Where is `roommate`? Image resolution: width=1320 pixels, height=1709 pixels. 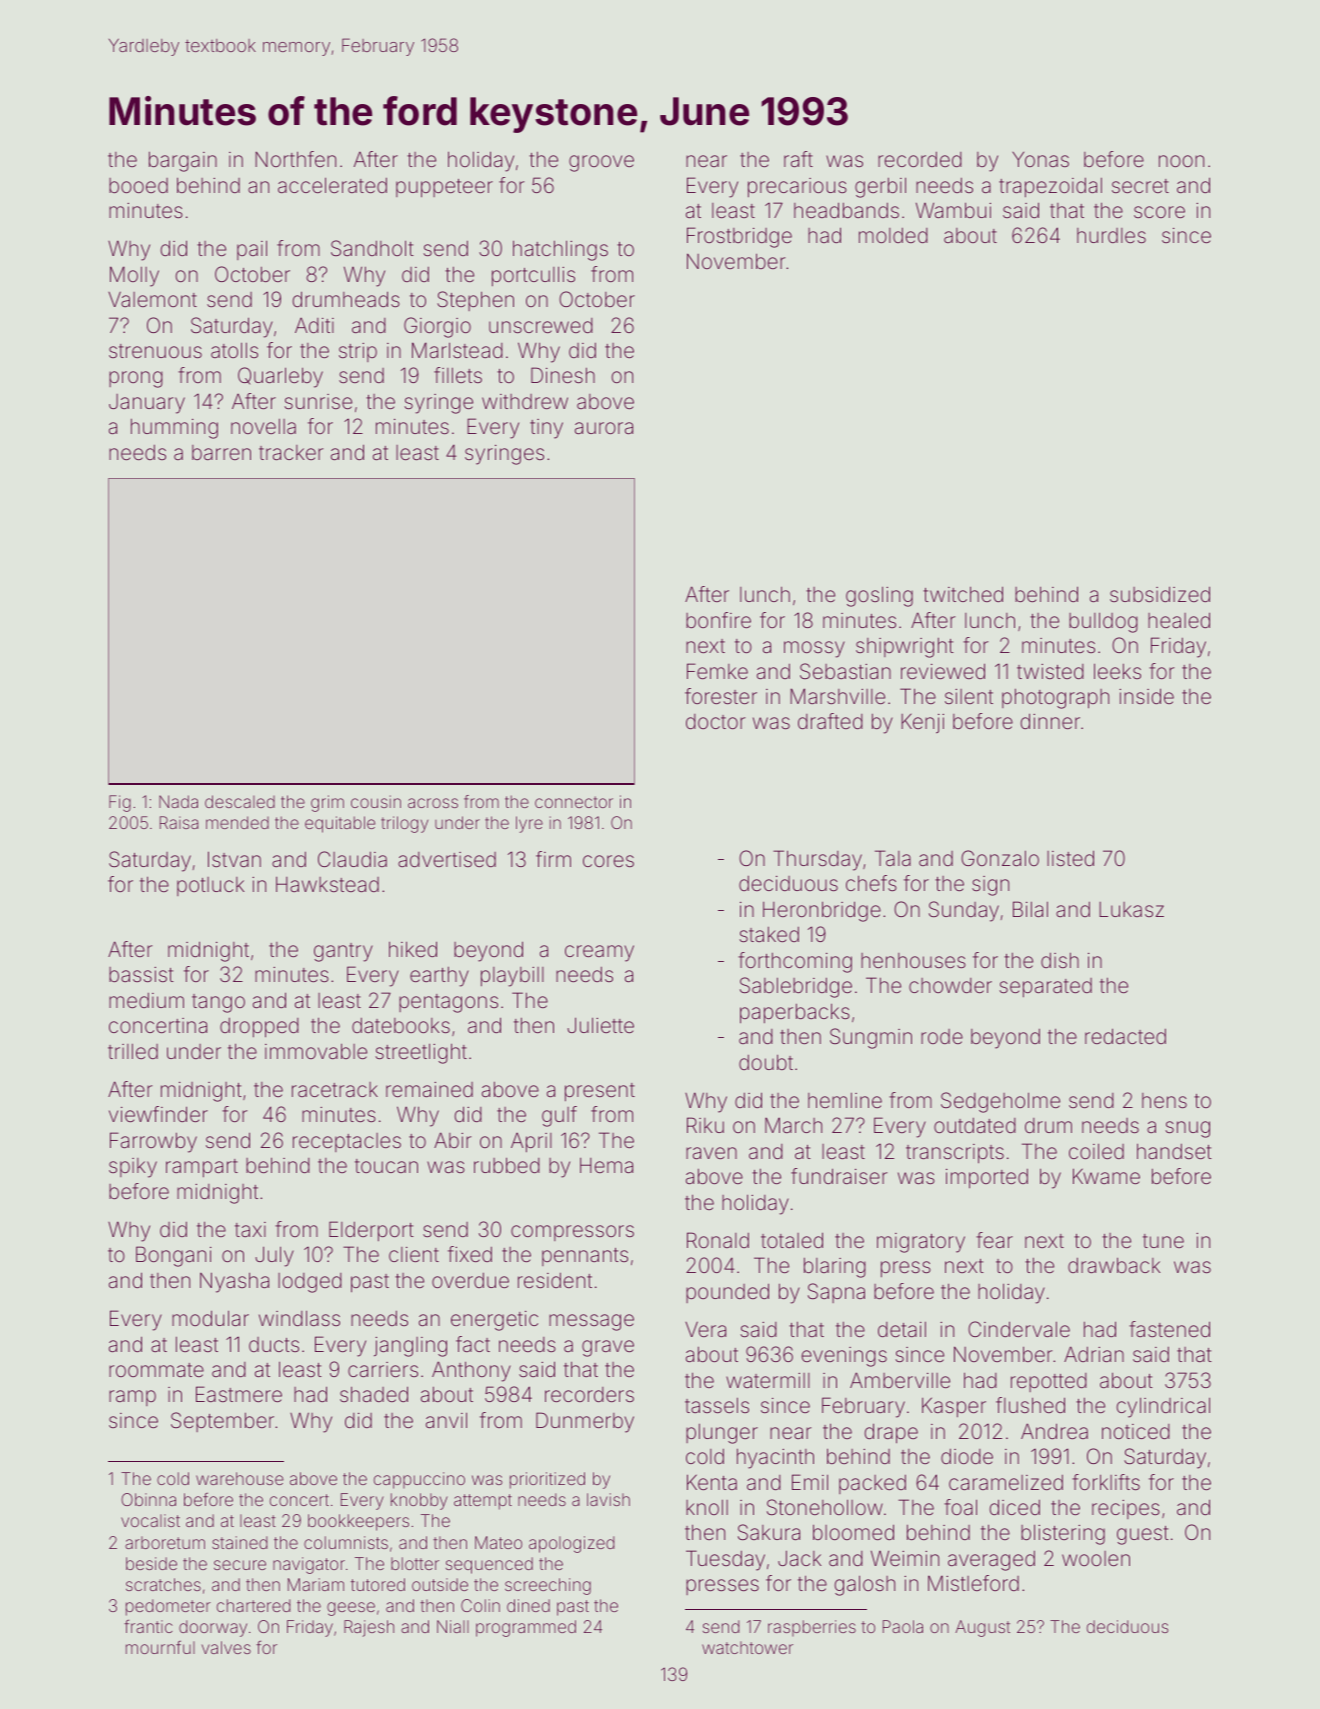
roommate is located at coordinates (156, 1370).
